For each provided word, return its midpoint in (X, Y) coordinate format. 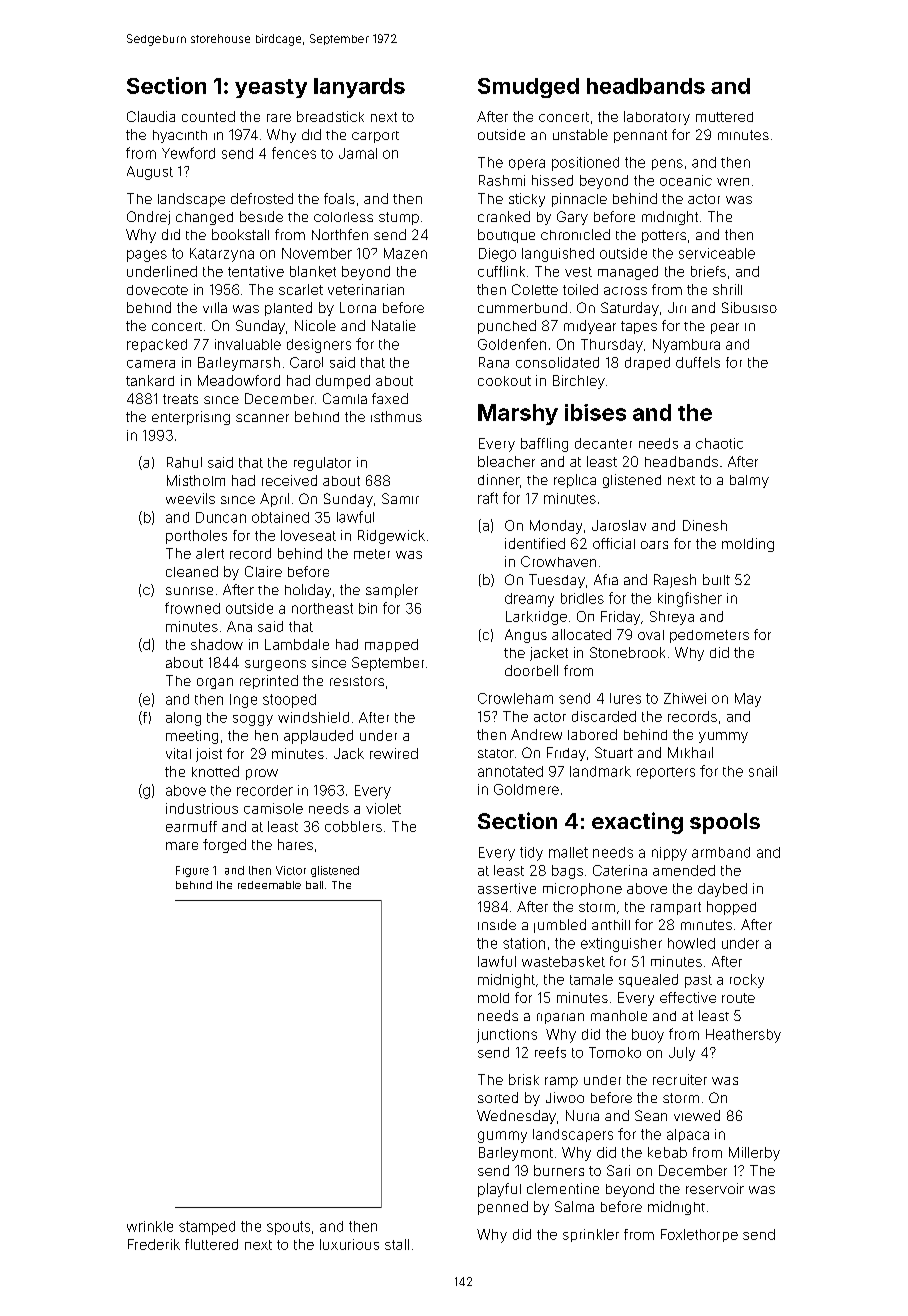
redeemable (269, 885)
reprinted (269, 682)
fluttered (211, 1244)
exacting (637, 823)
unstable (580, 134)
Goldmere (526, 789)
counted (208, 116)
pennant (640, 136)
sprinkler (591, 1235)
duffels (698, 362)
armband (721, 852)
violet (383, 808)
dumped (343, 382)
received (289, 480)
